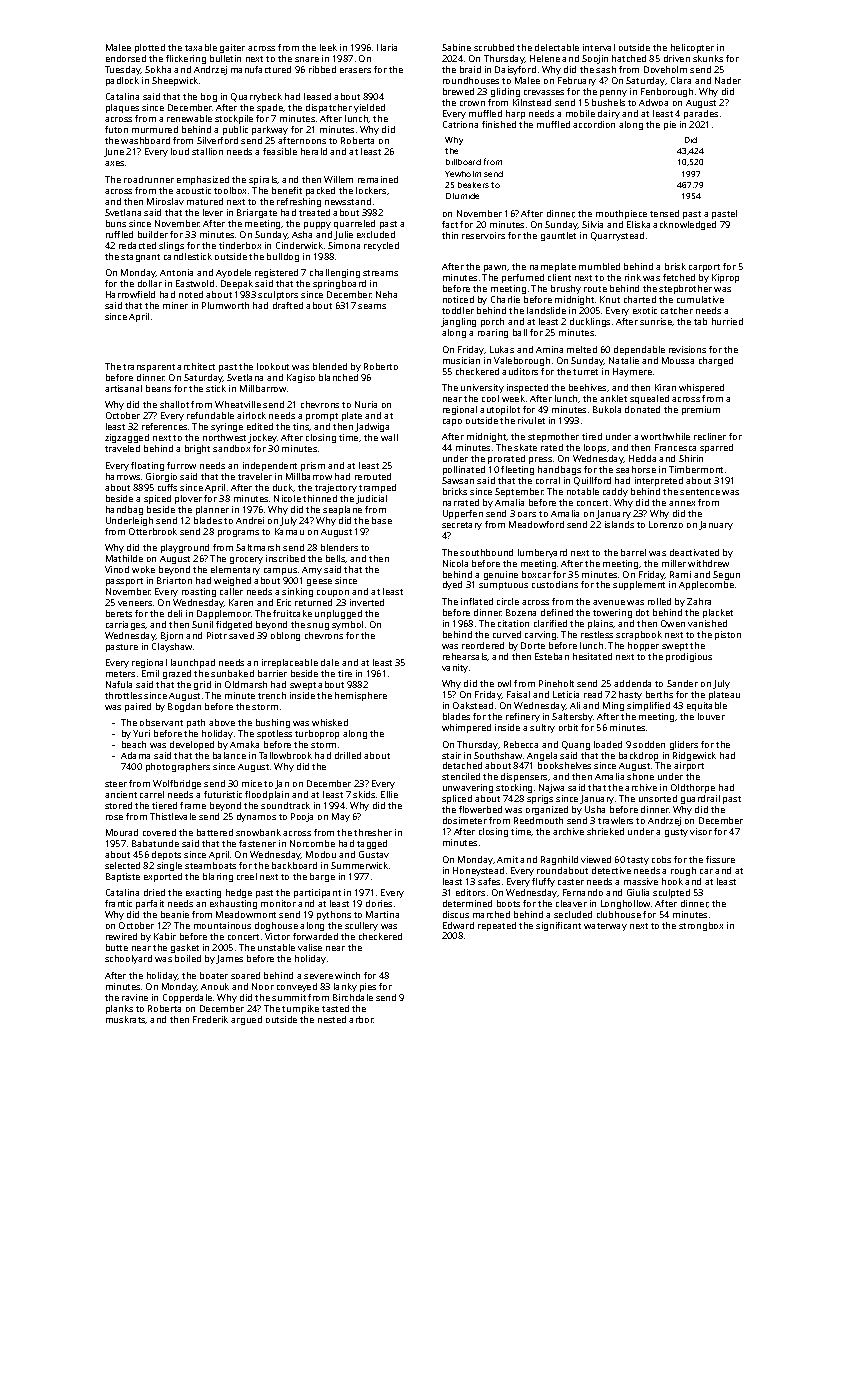 This page has width=849, height=1400. What do you see at coordinates (163, 877) in the page?
I see `exported` at bounding box center [163, 877].
